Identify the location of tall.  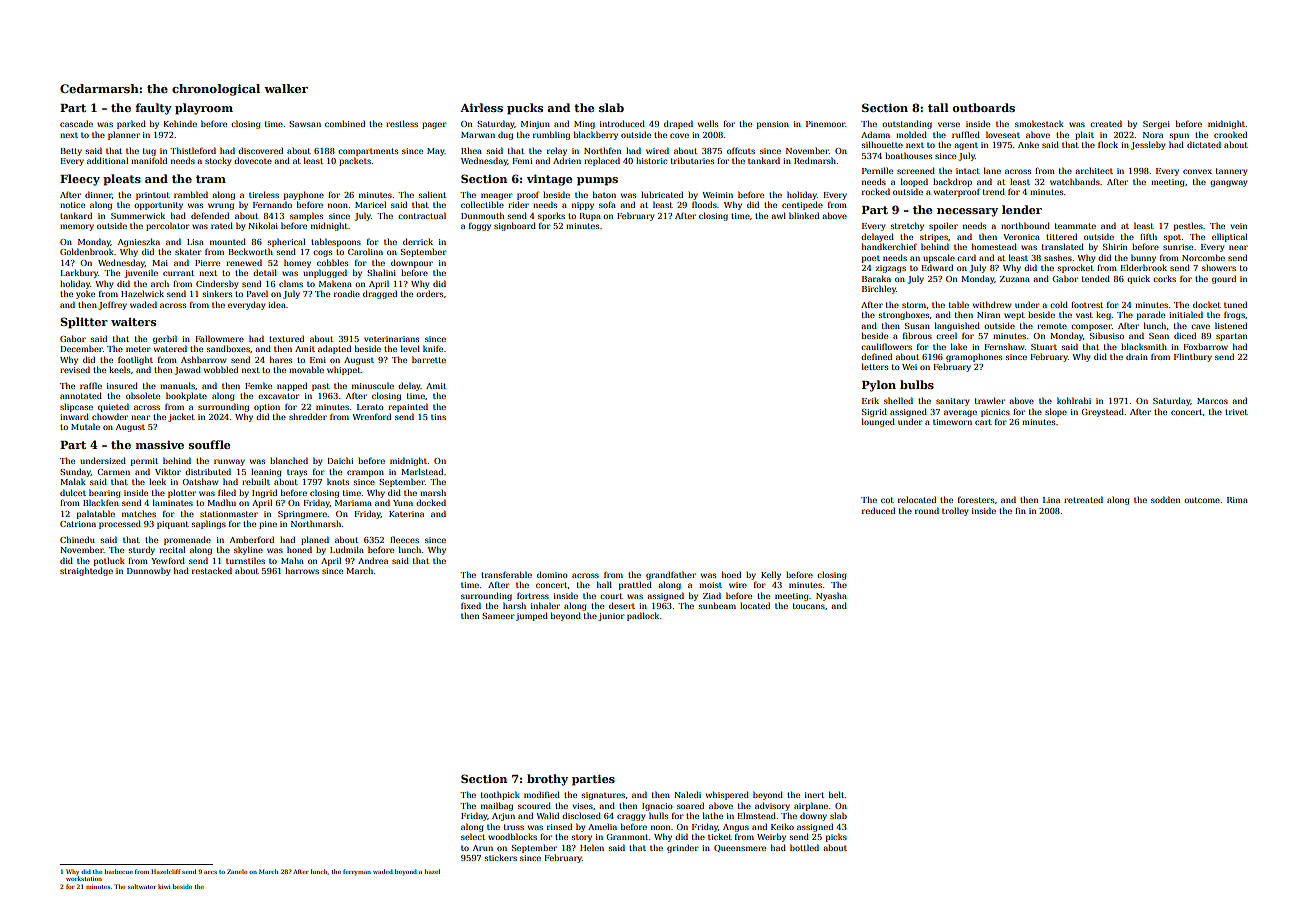
(938, 107).
